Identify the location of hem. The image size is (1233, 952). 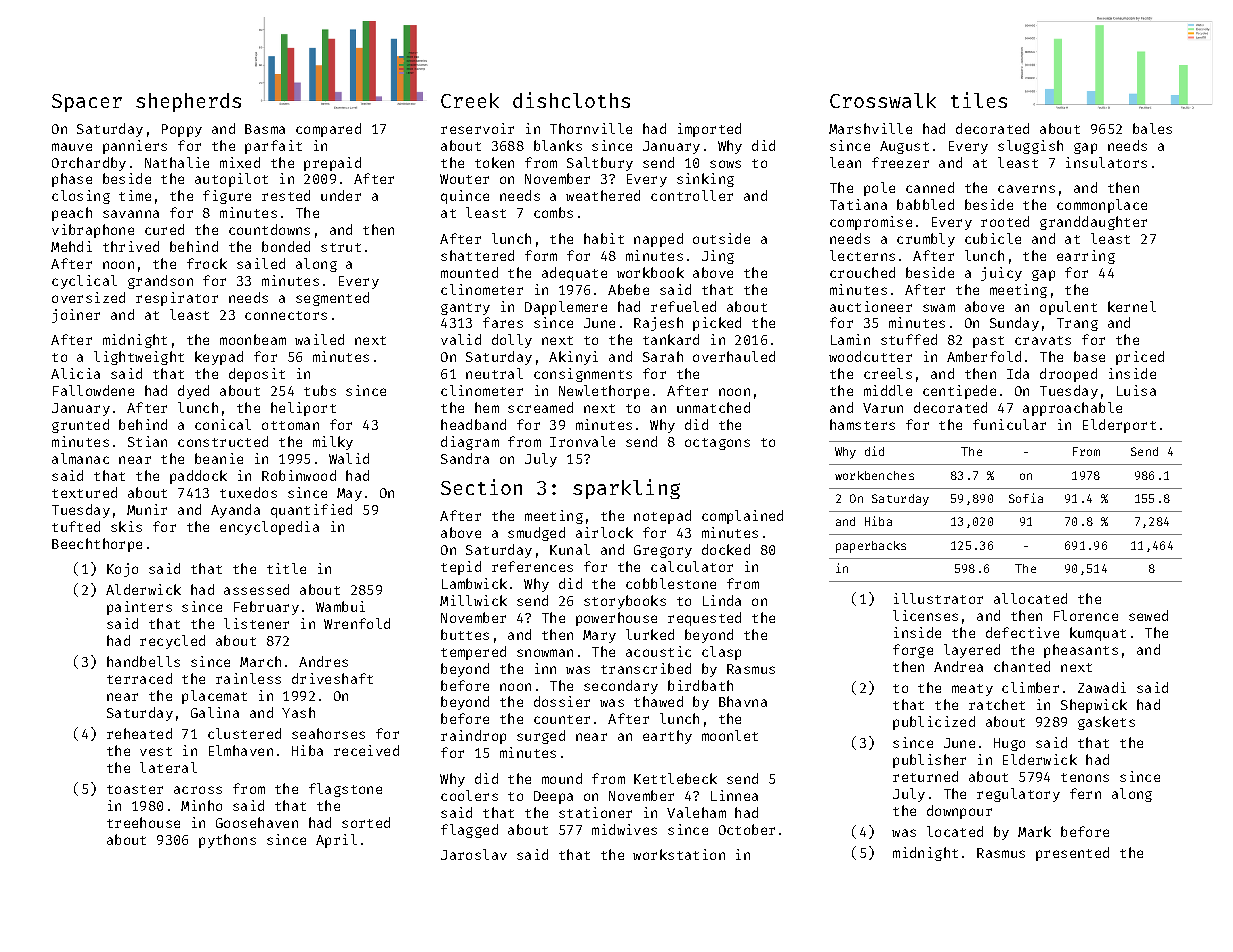
(487, 407).
